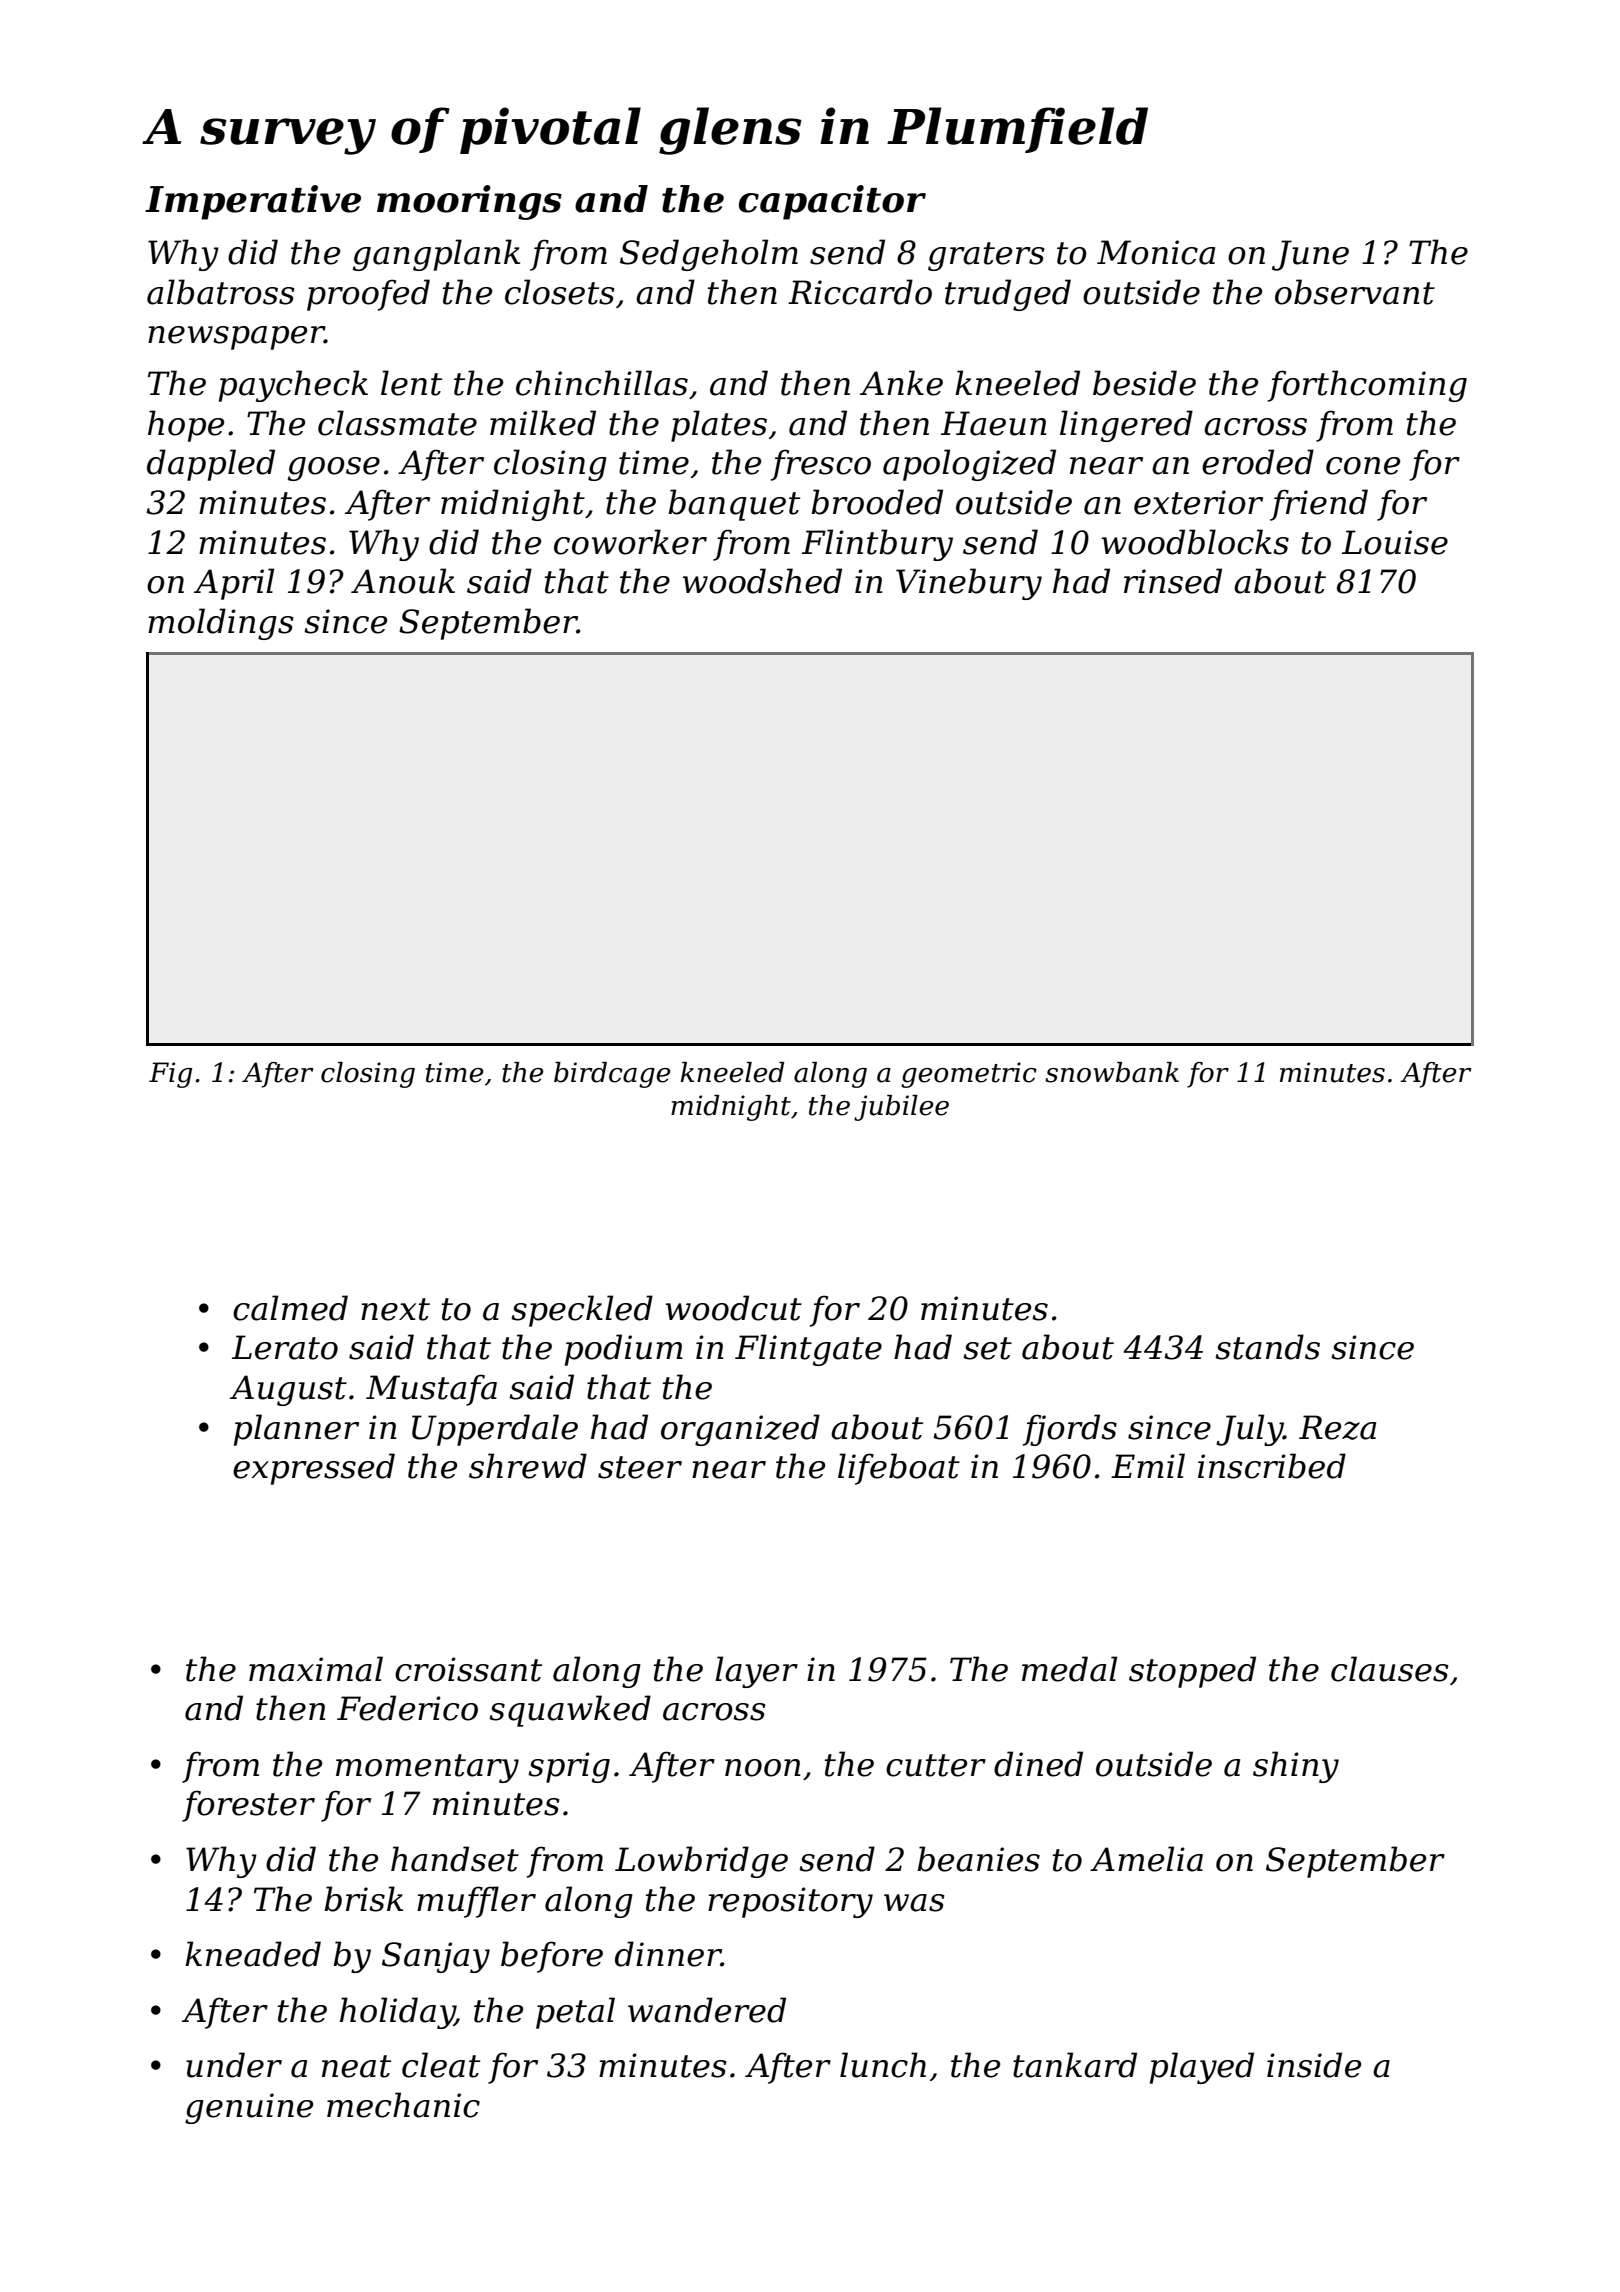 This screenshot has height=2292, width=1620. I want to click on inside, so click(1314, 2065).
